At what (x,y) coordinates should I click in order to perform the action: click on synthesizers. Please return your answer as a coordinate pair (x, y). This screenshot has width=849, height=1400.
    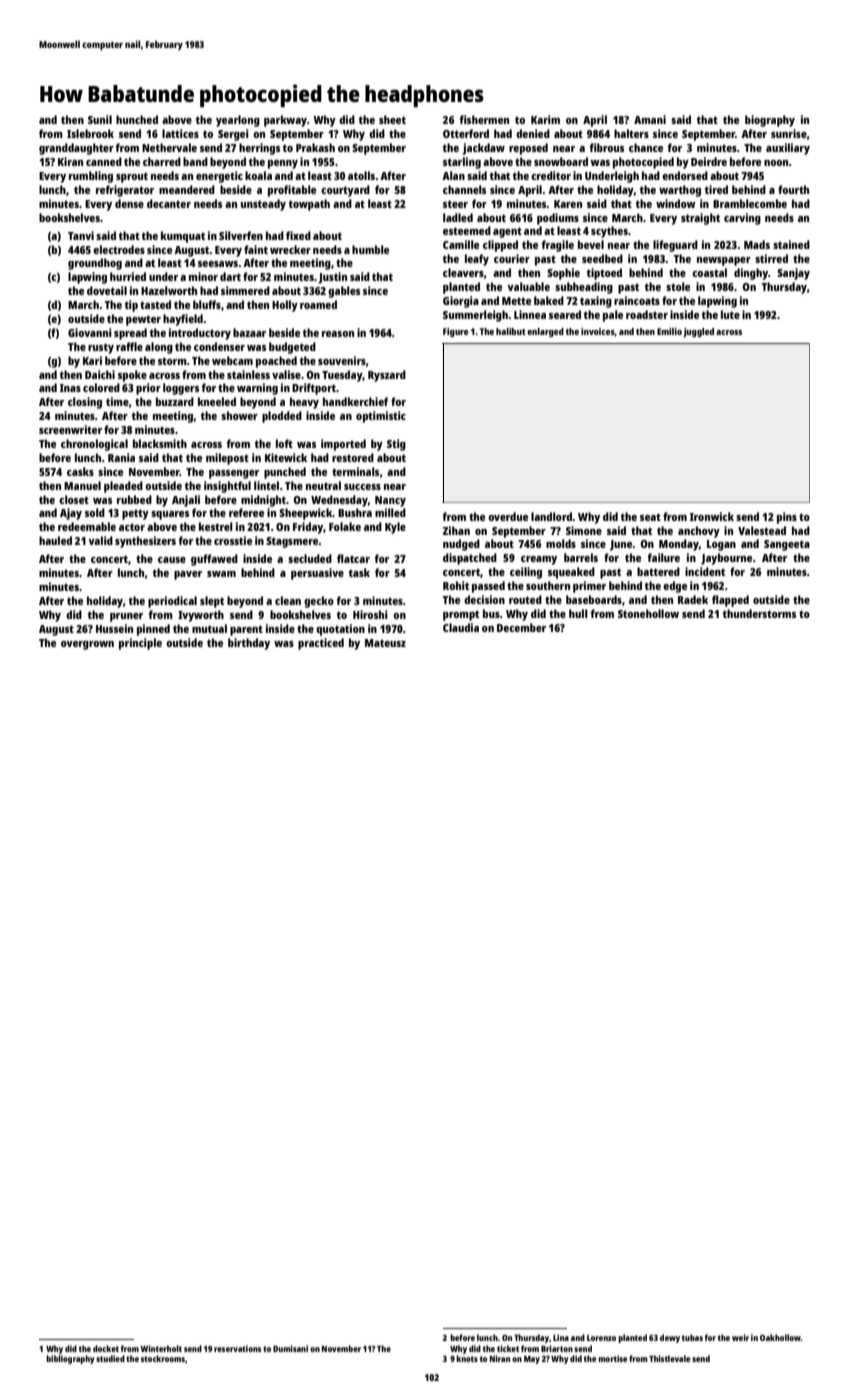
    Looking at the image, I should click on (145, 542).
